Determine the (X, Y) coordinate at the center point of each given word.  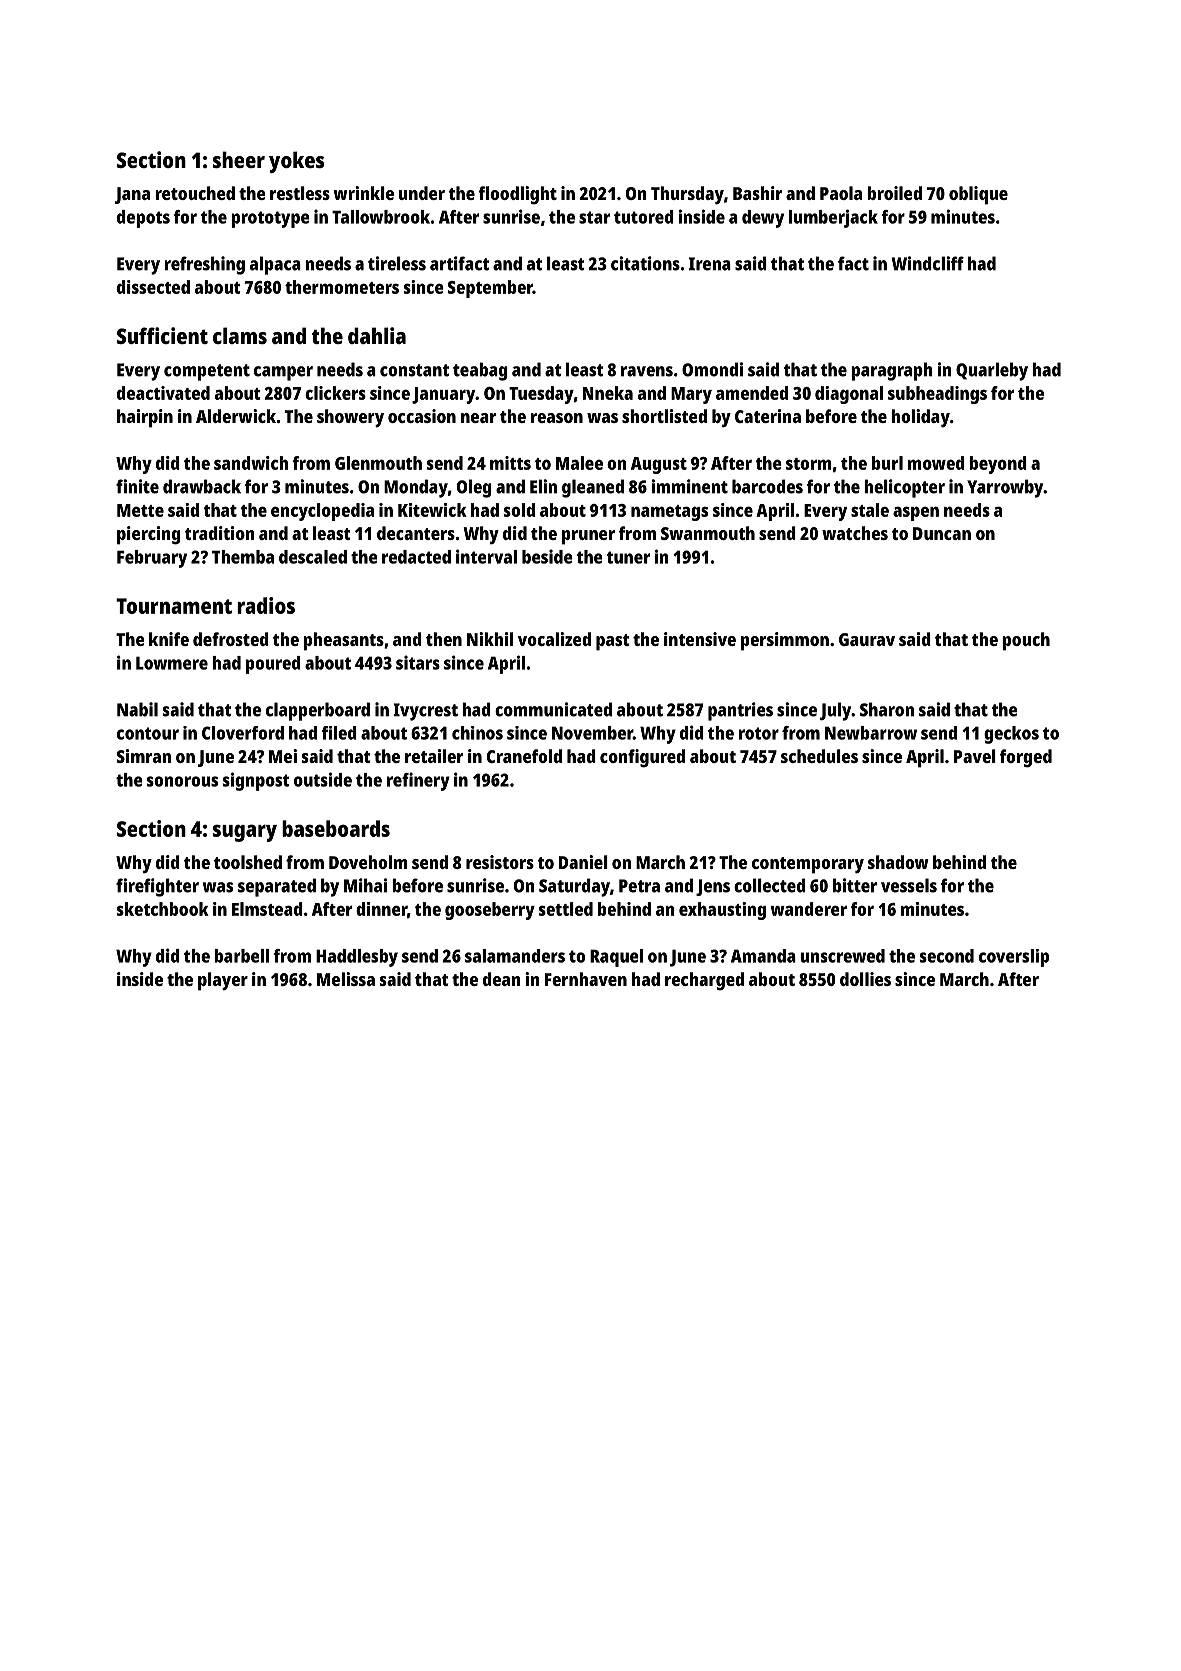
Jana (132, 195)
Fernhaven (586, 979)
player (223, 981)
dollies (865, 979)
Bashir (757, 193)
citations (645, 263)
